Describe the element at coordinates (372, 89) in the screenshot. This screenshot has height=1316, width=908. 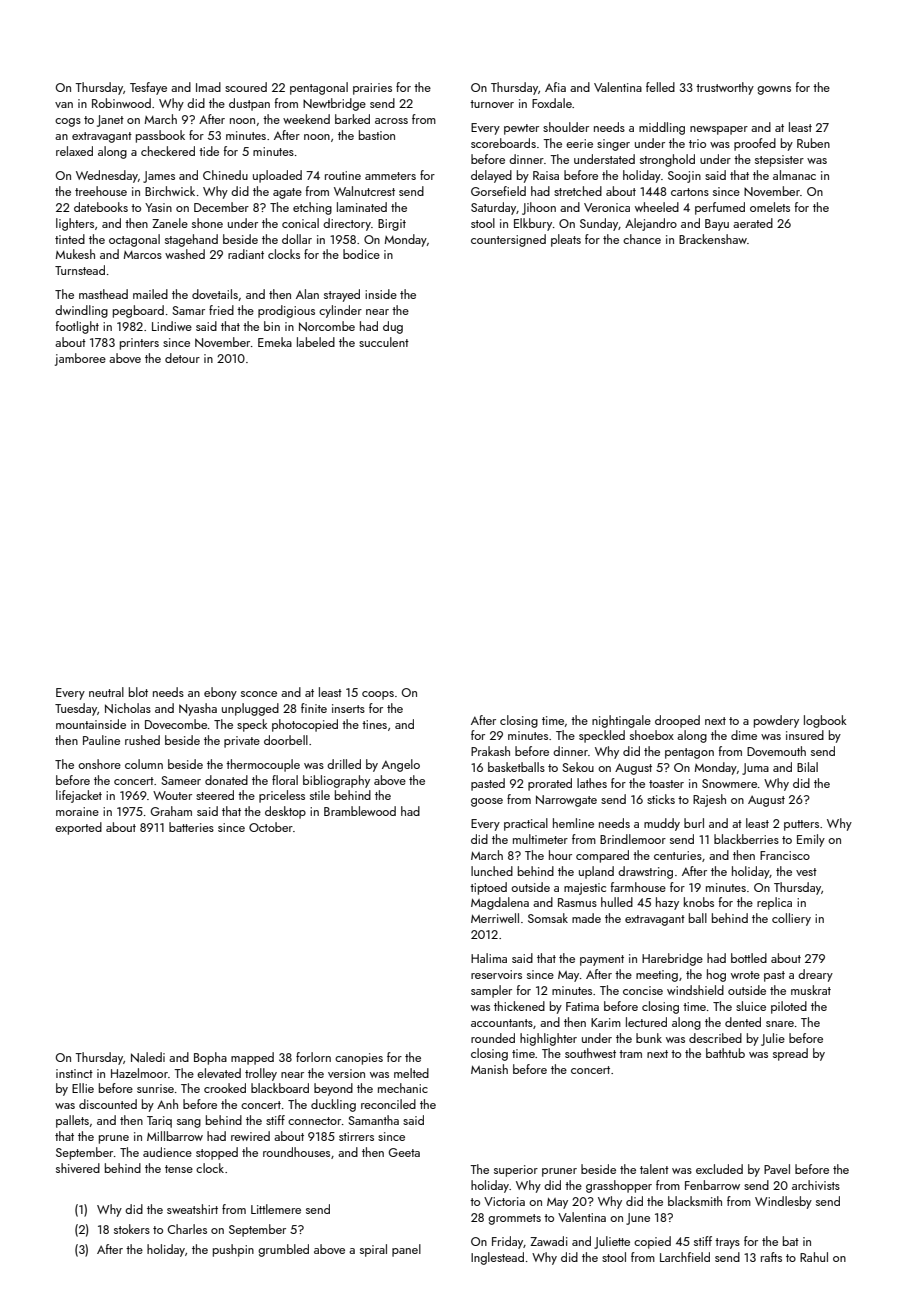
I see `prairies` at that location.
